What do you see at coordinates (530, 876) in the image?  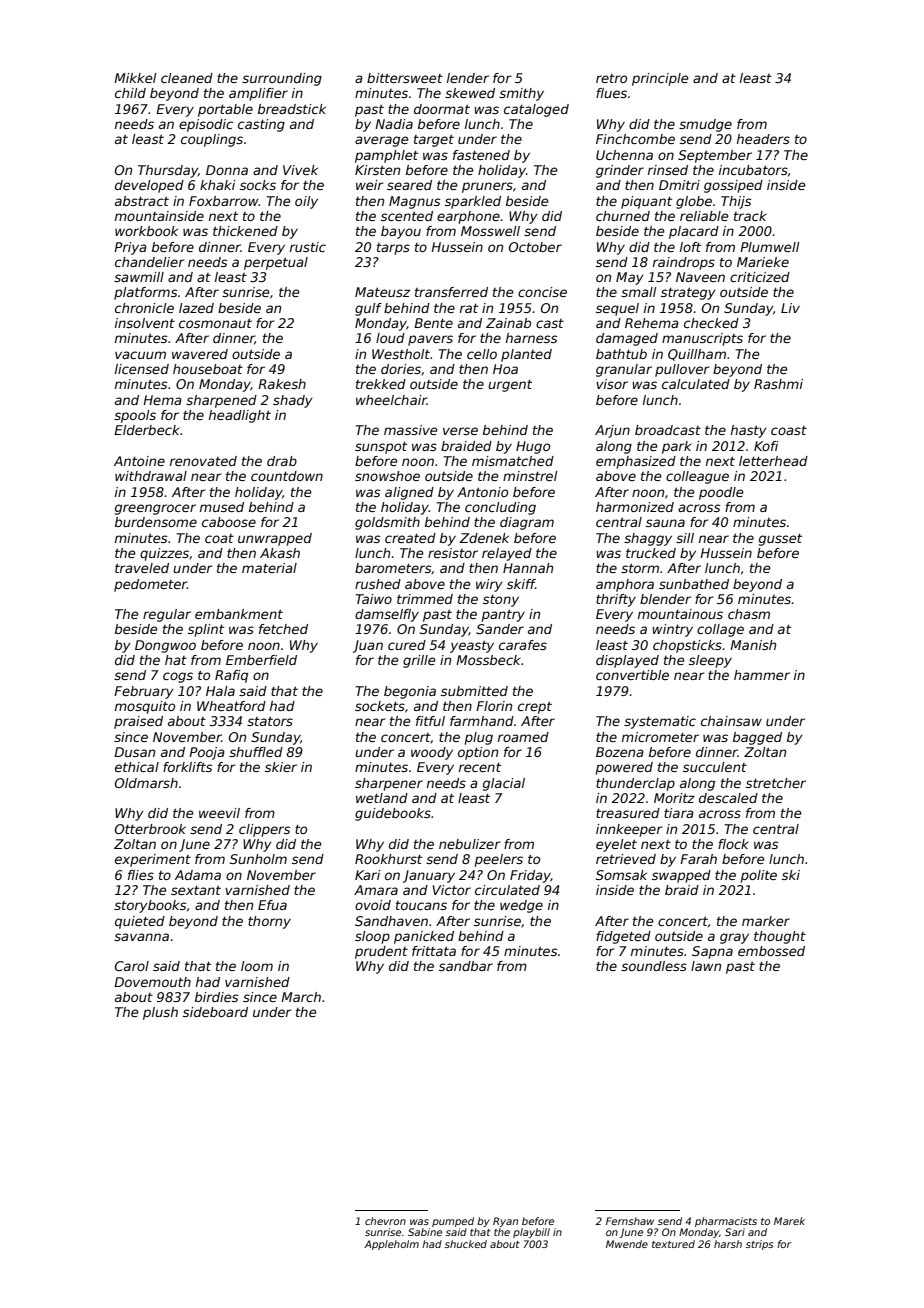 I see `Friday` at bounding box center [530, 876].
